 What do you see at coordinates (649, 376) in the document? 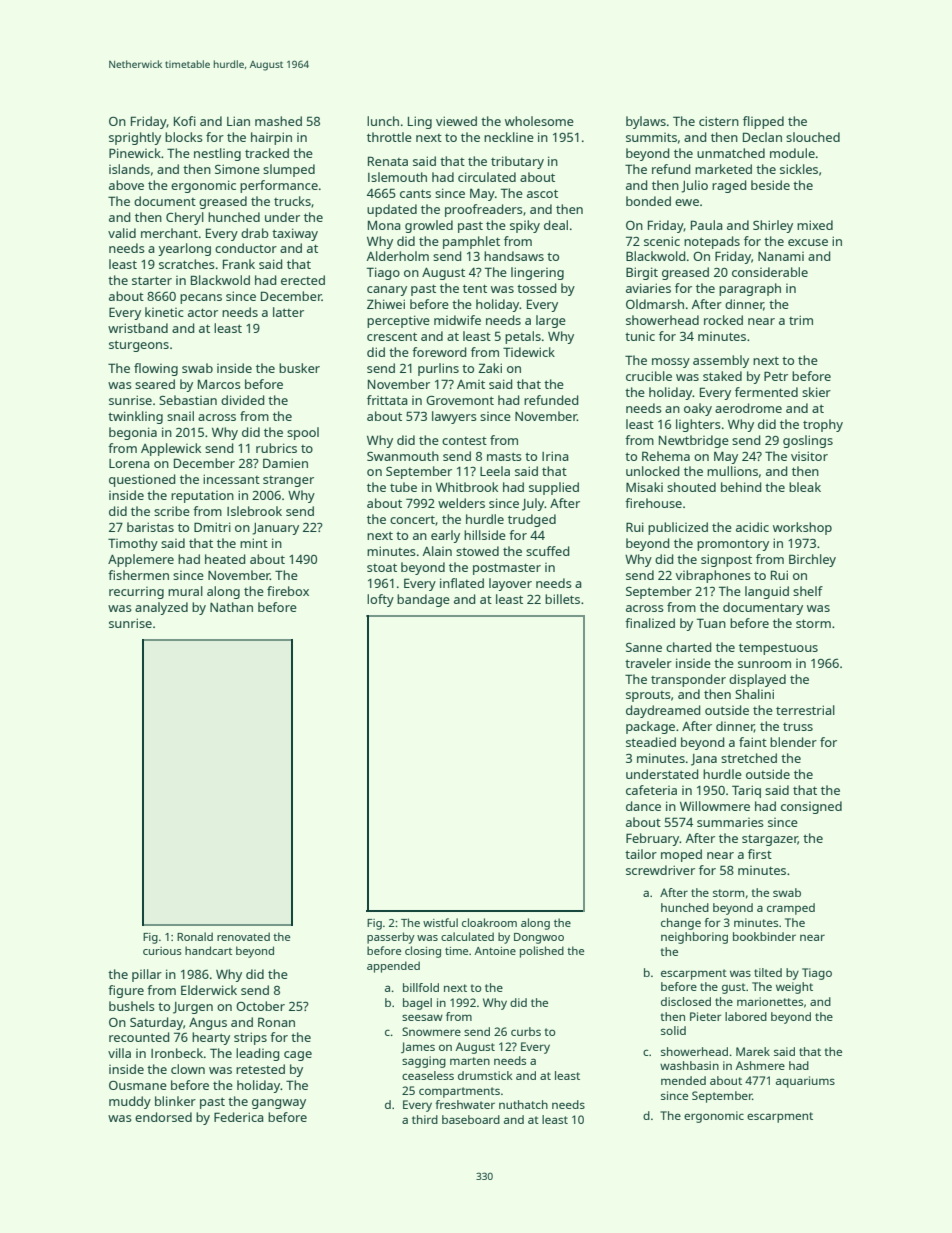
I see `crucible` at bounding box center [649, 376].
